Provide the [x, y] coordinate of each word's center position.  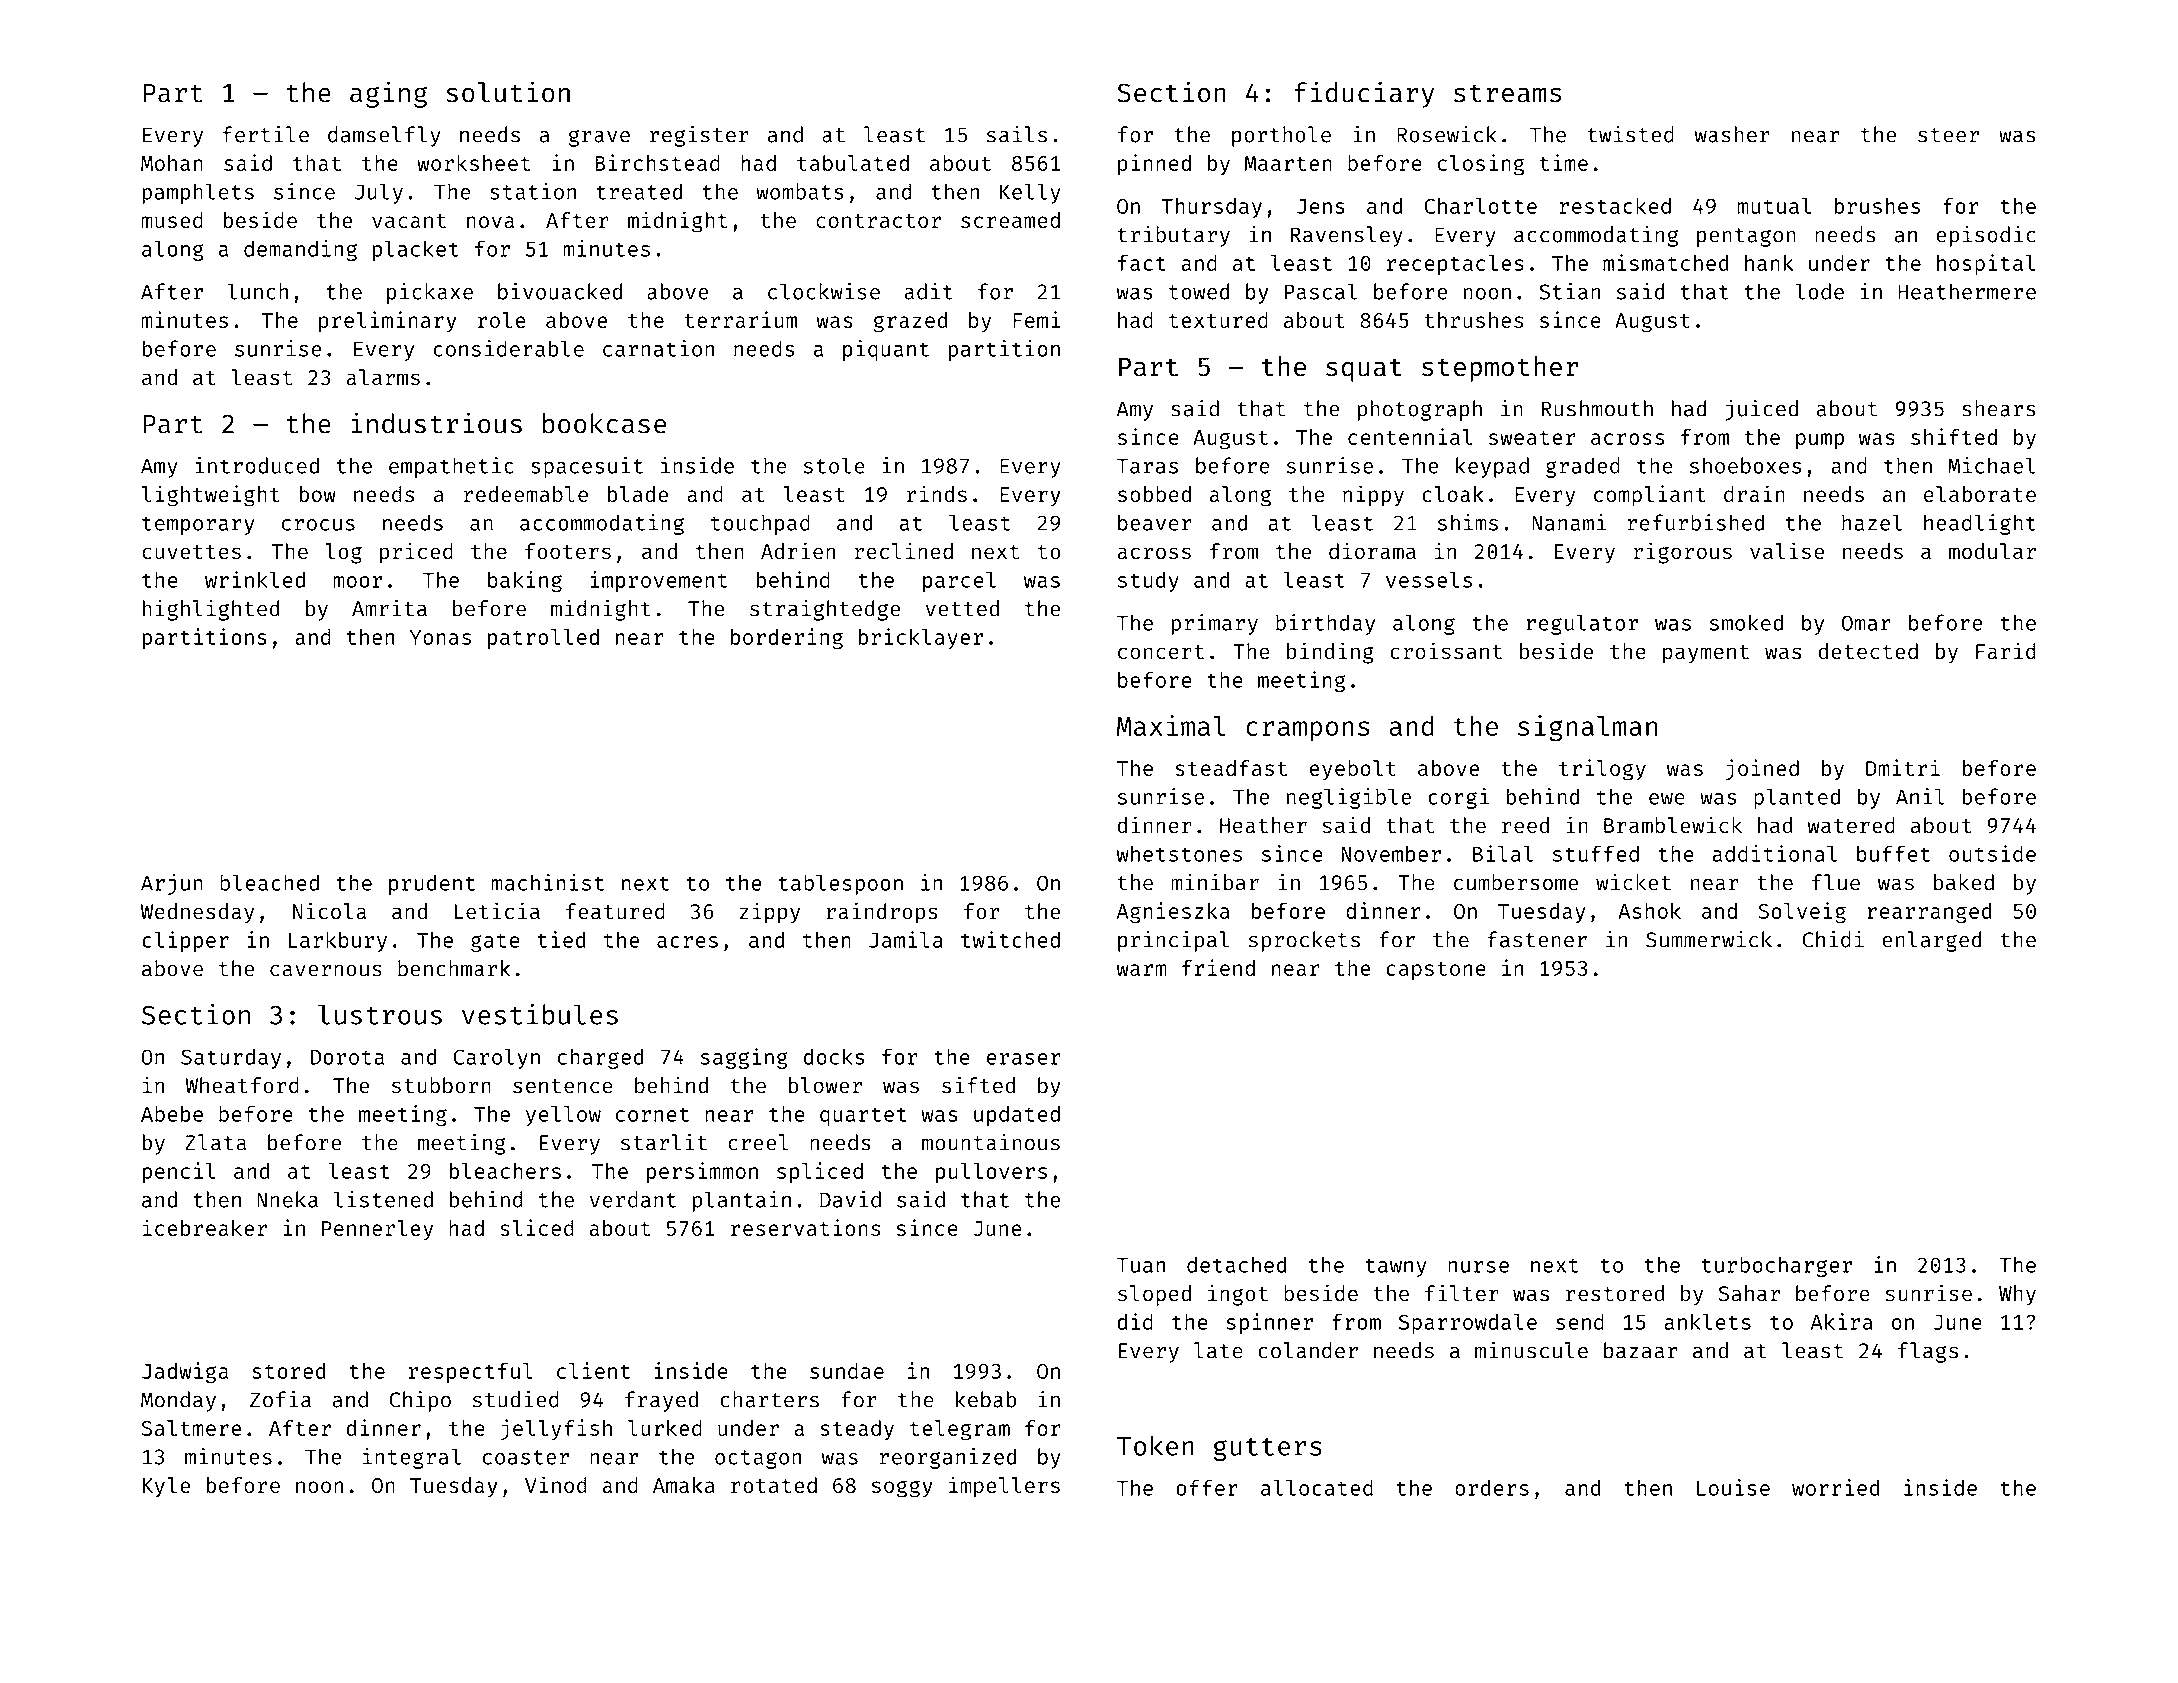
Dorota [347, 1057]
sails [1017, 134]
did [1135, 1321]
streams [1507, 93]
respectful [471, 1372]
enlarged [1931, 941]
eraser [1024, 1059]
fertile [266, 134]
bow [317, 494]
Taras [1147, 466]
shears [1999, 408]
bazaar [1641, 1350]
